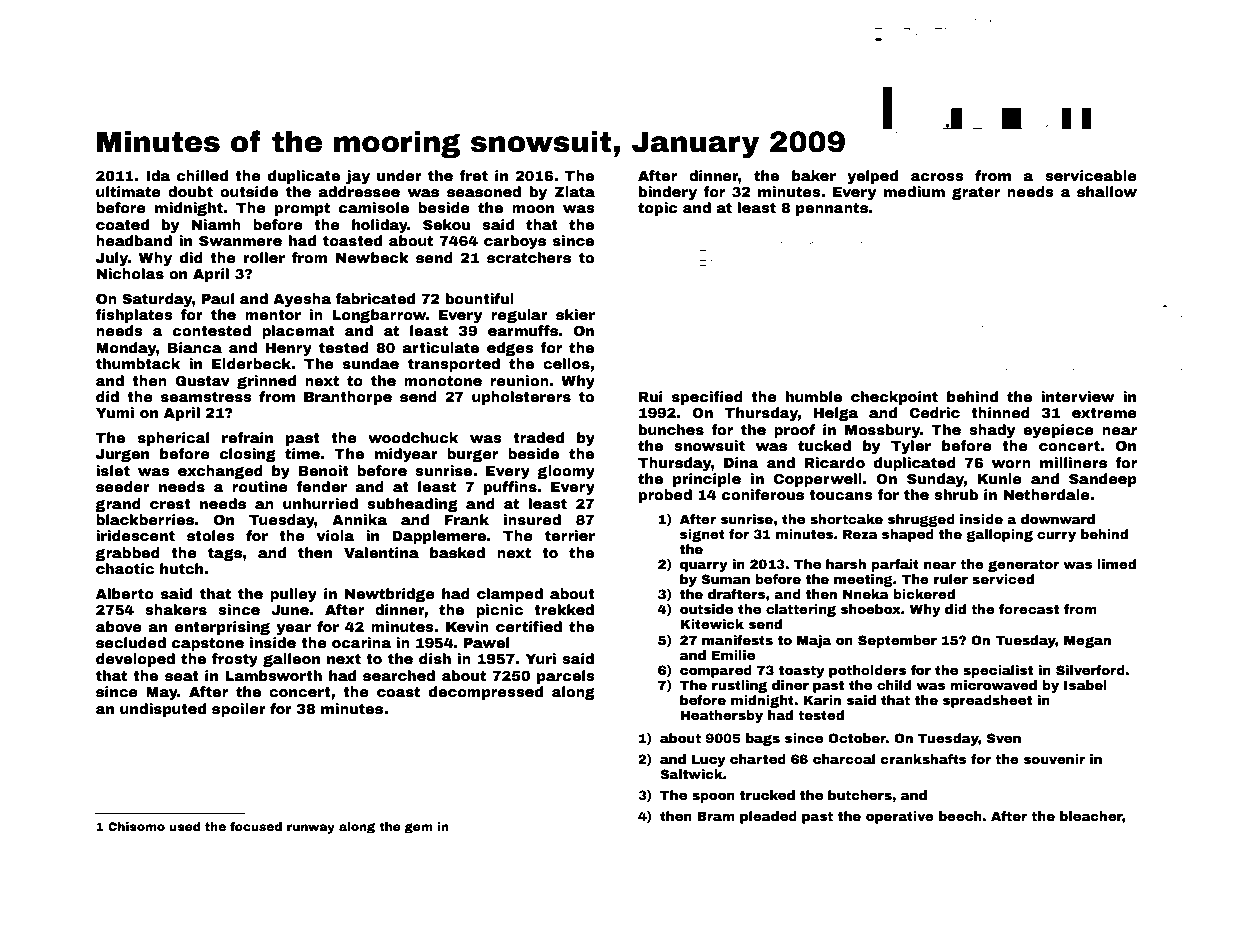 The image size is (1233, 952). I want to click on addressee, so click(359, 191).
